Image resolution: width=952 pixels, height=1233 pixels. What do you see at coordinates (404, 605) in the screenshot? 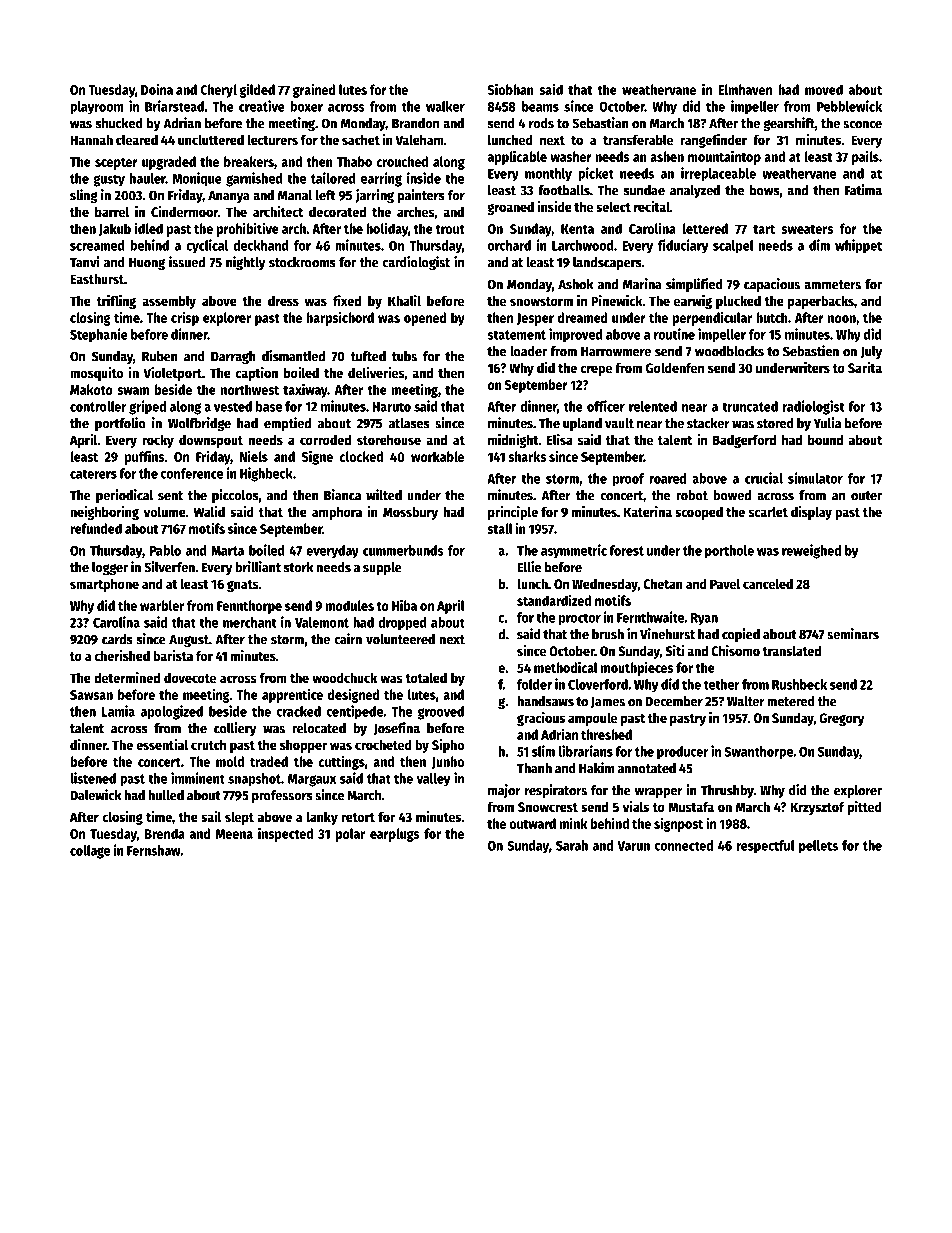
I see `Hiba` at bounding box center [404, 605].
